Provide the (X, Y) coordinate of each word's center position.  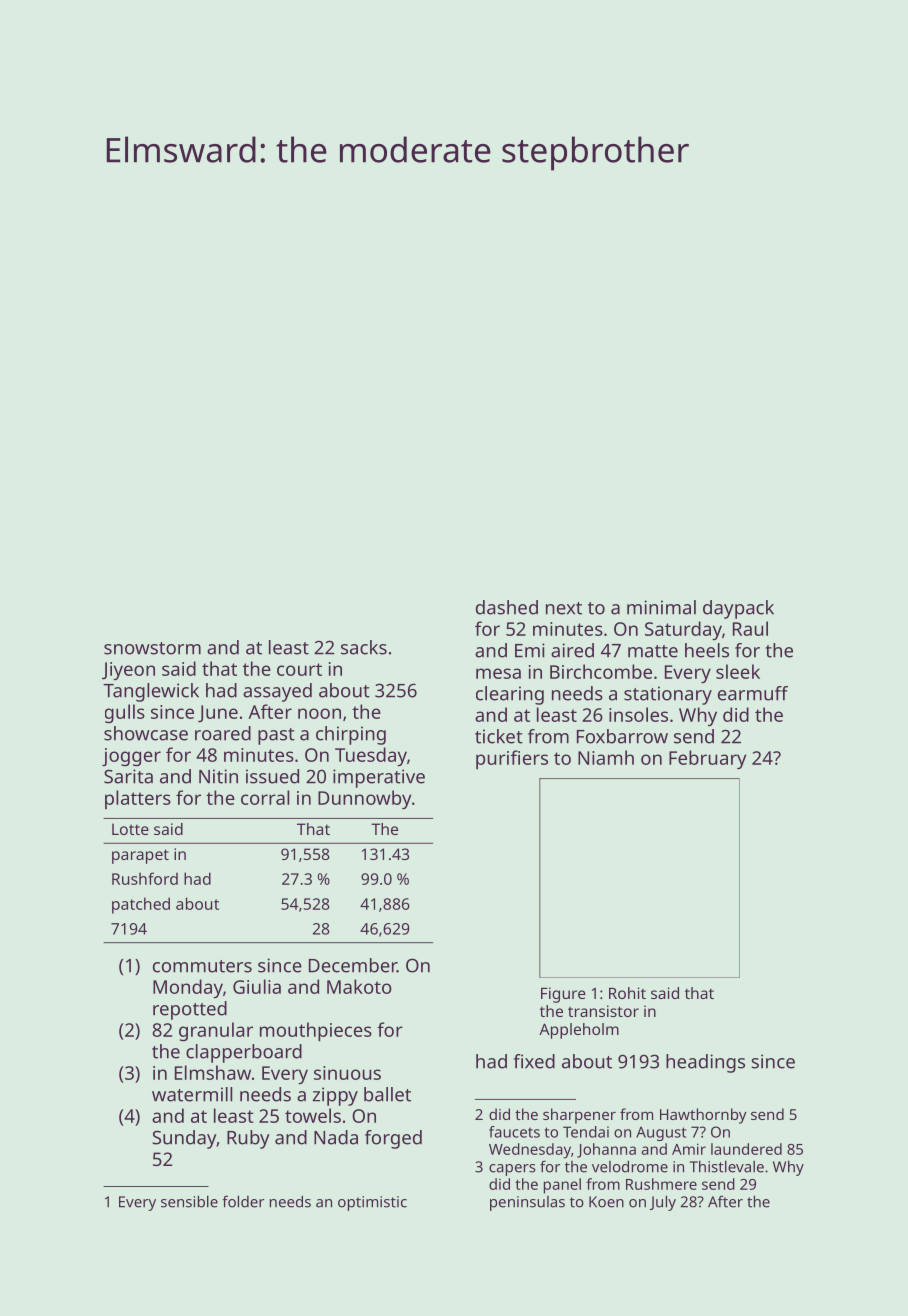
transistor (603, 1011)
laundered (746, 1149)
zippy (335, 1096)
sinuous (347, 1073)
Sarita (128, 776)
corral (265, 797)
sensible (189, 1201)
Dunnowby (364, 799)
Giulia (257, 986)
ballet (387, 1094)
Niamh (606, 757)
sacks (364, 647)
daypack (738, 609)
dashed (507, 607)
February (707, 759)
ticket (499, 736)
